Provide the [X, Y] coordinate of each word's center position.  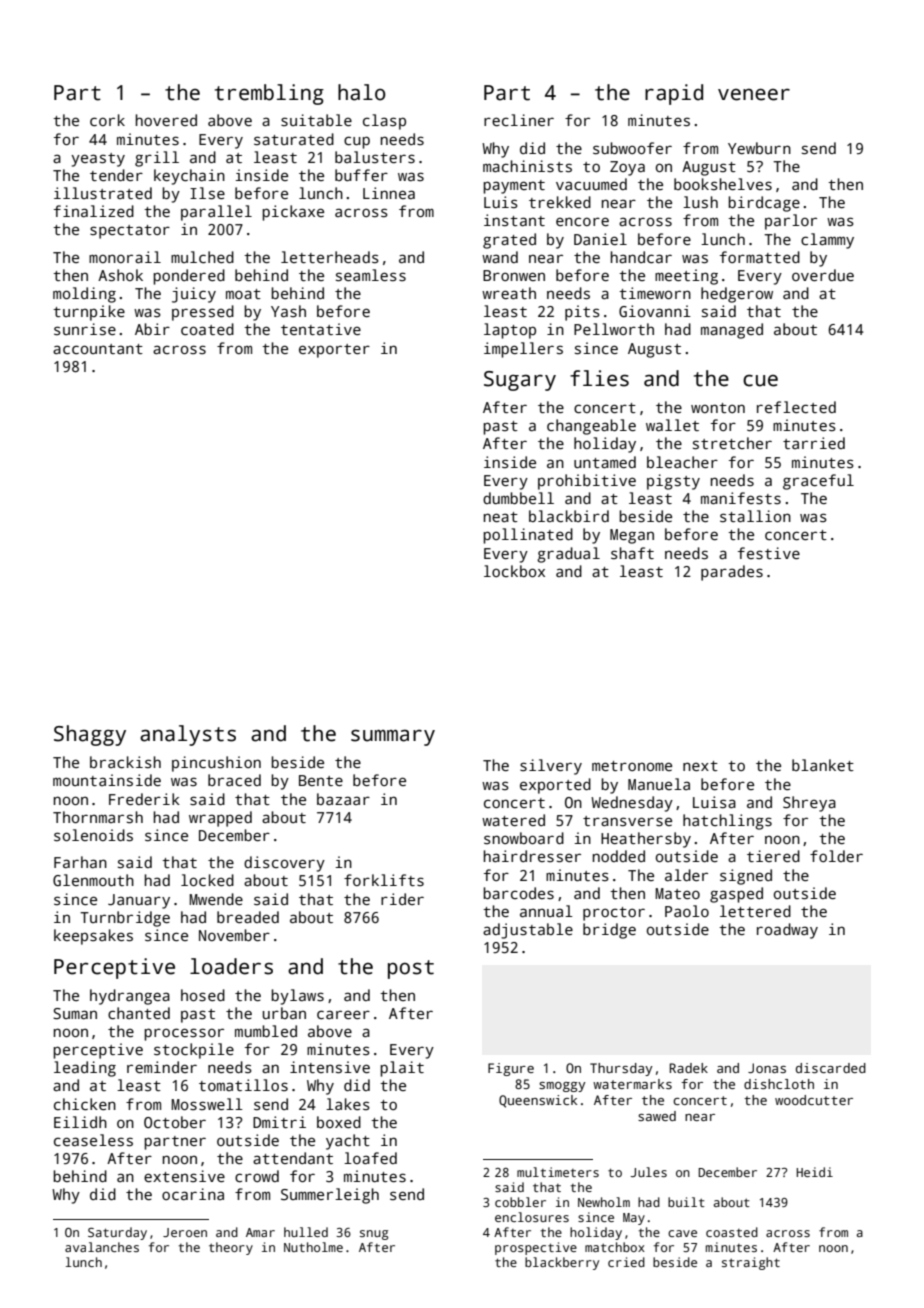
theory [231, 1248]
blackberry [562, 1263]
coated [207, 329]
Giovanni [655, 311]
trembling [269, 94]
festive [769, 553]
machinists [527, 166]
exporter [334, 351]
